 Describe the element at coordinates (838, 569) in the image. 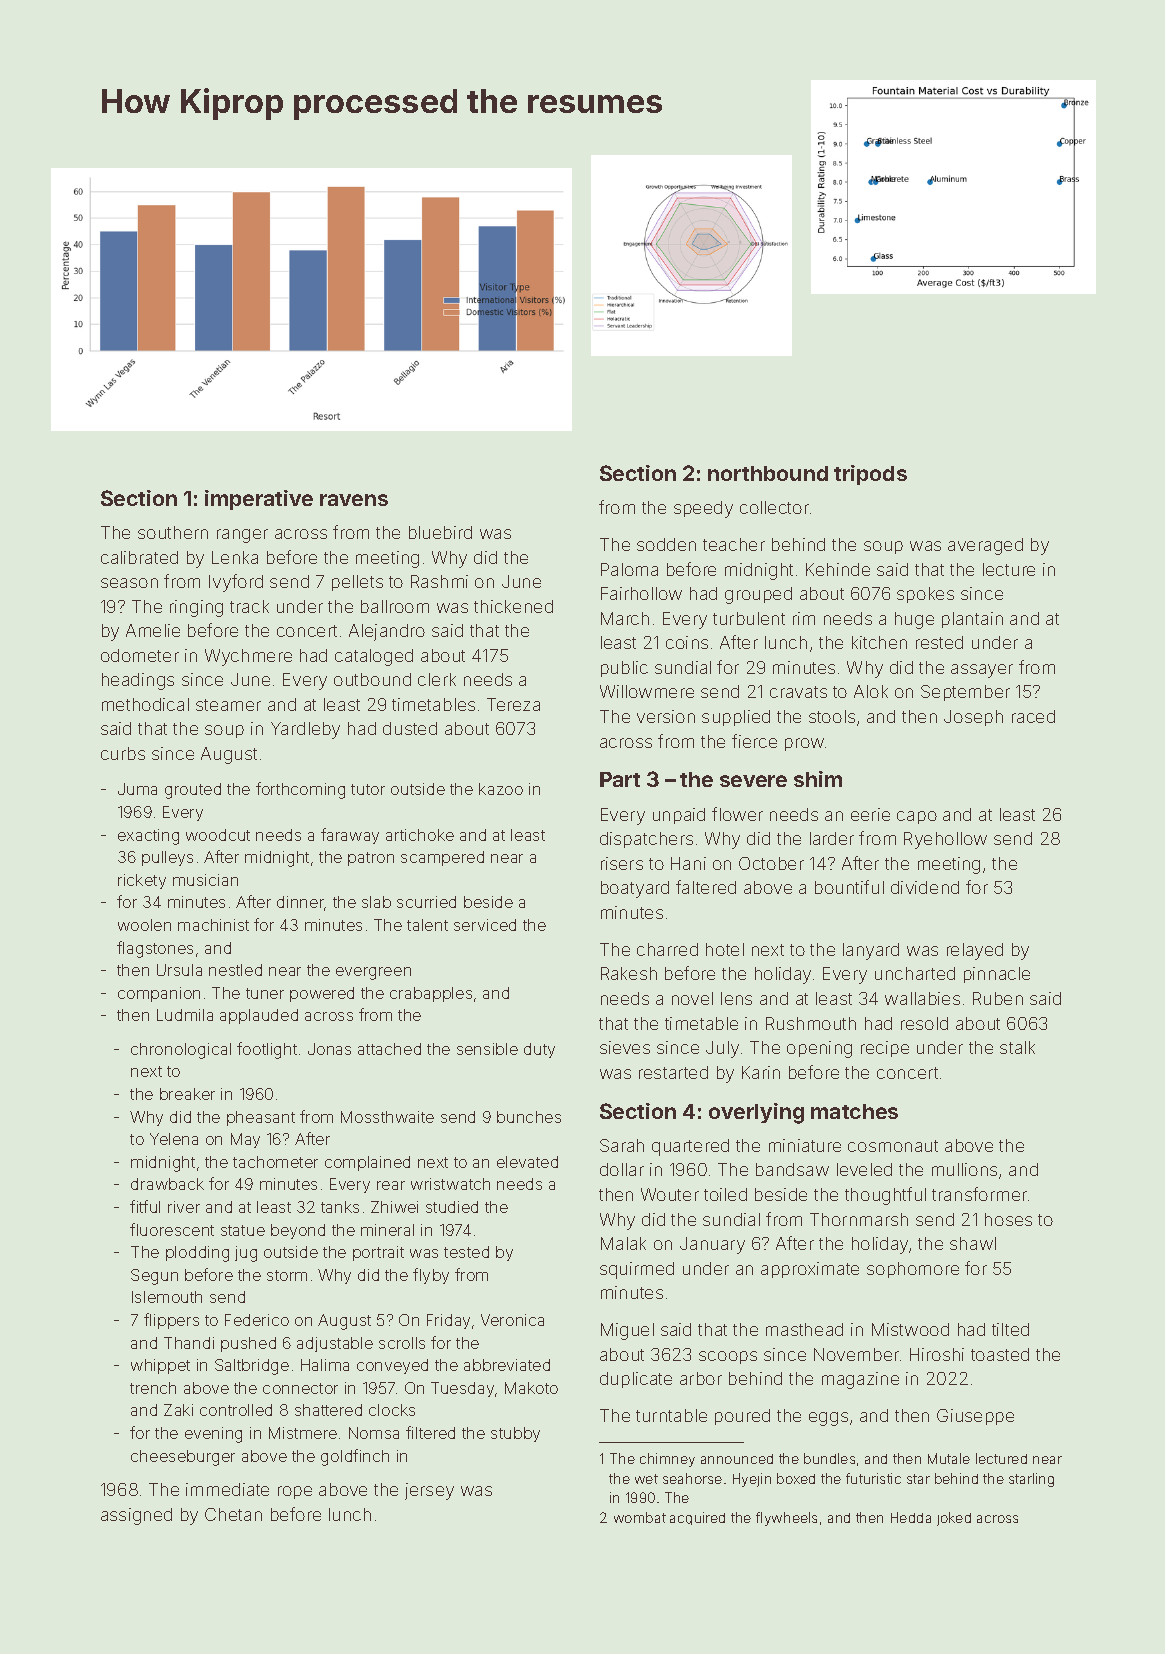

I see `Kehinde` at that location.
